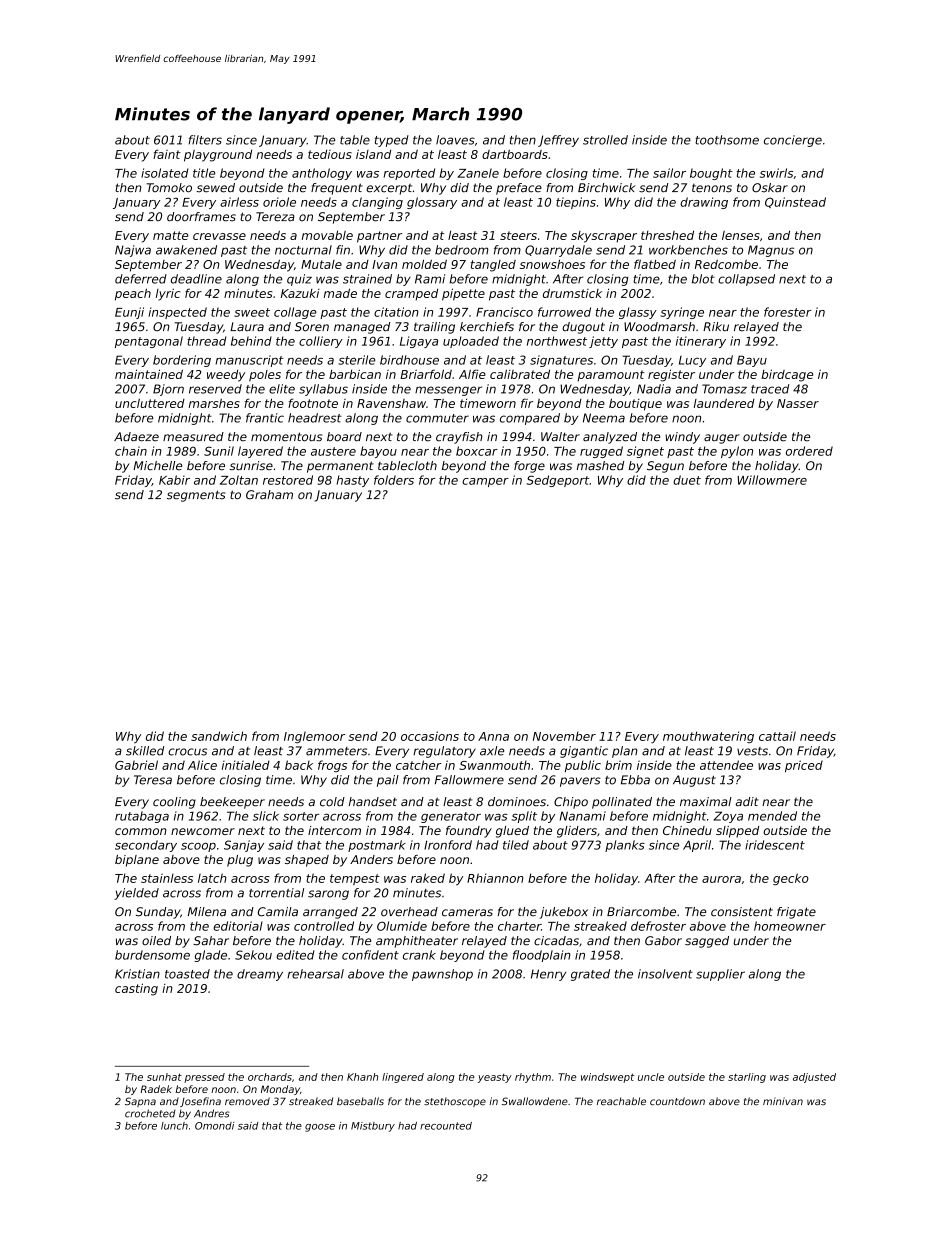 This screenshot has width=952, height=1233. What do you see at coordinates (504, 312) in the screenshot?
I see `Francisco` at bounding box center [504, 312].
